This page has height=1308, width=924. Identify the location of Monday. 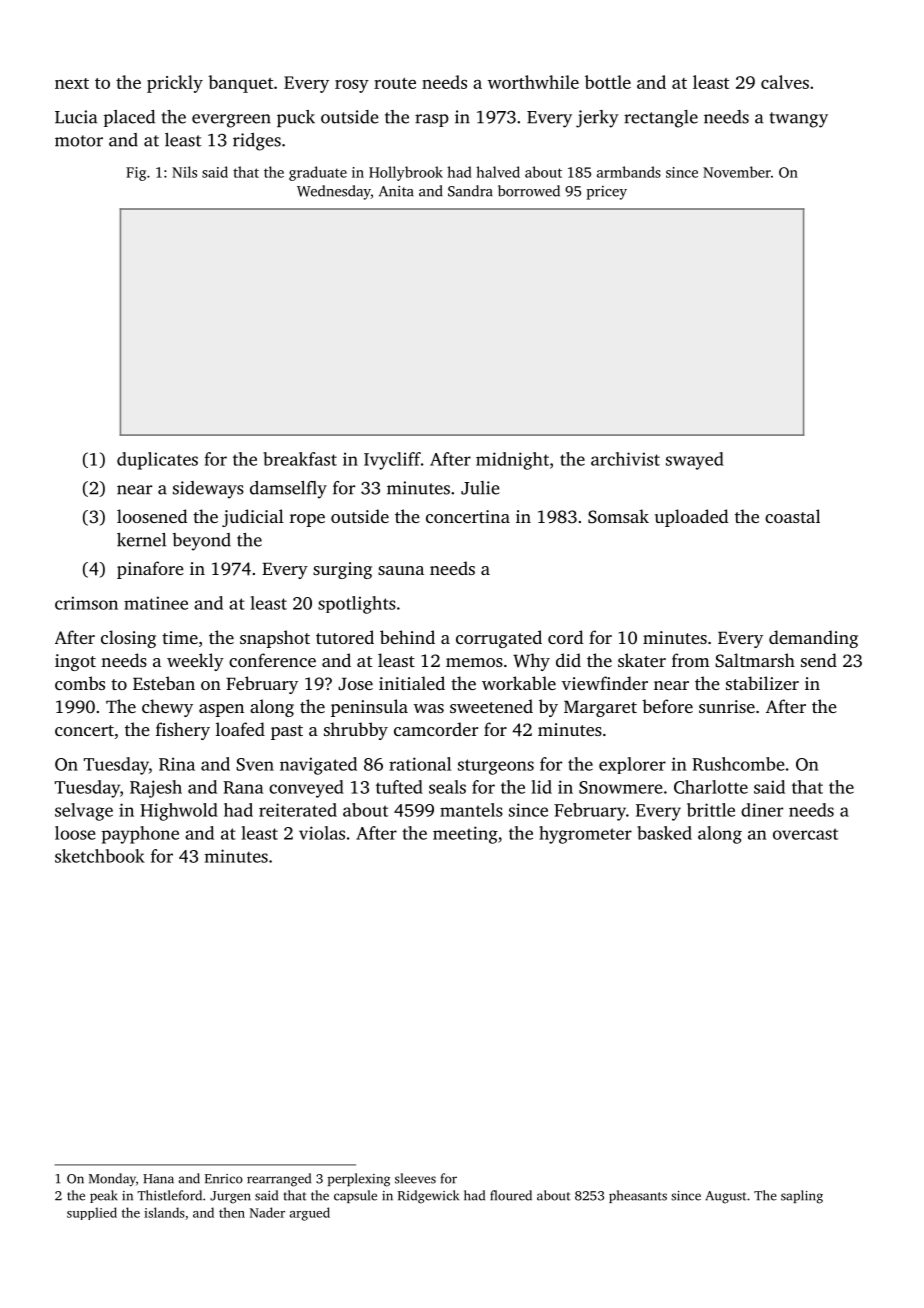
(112, 1180).
